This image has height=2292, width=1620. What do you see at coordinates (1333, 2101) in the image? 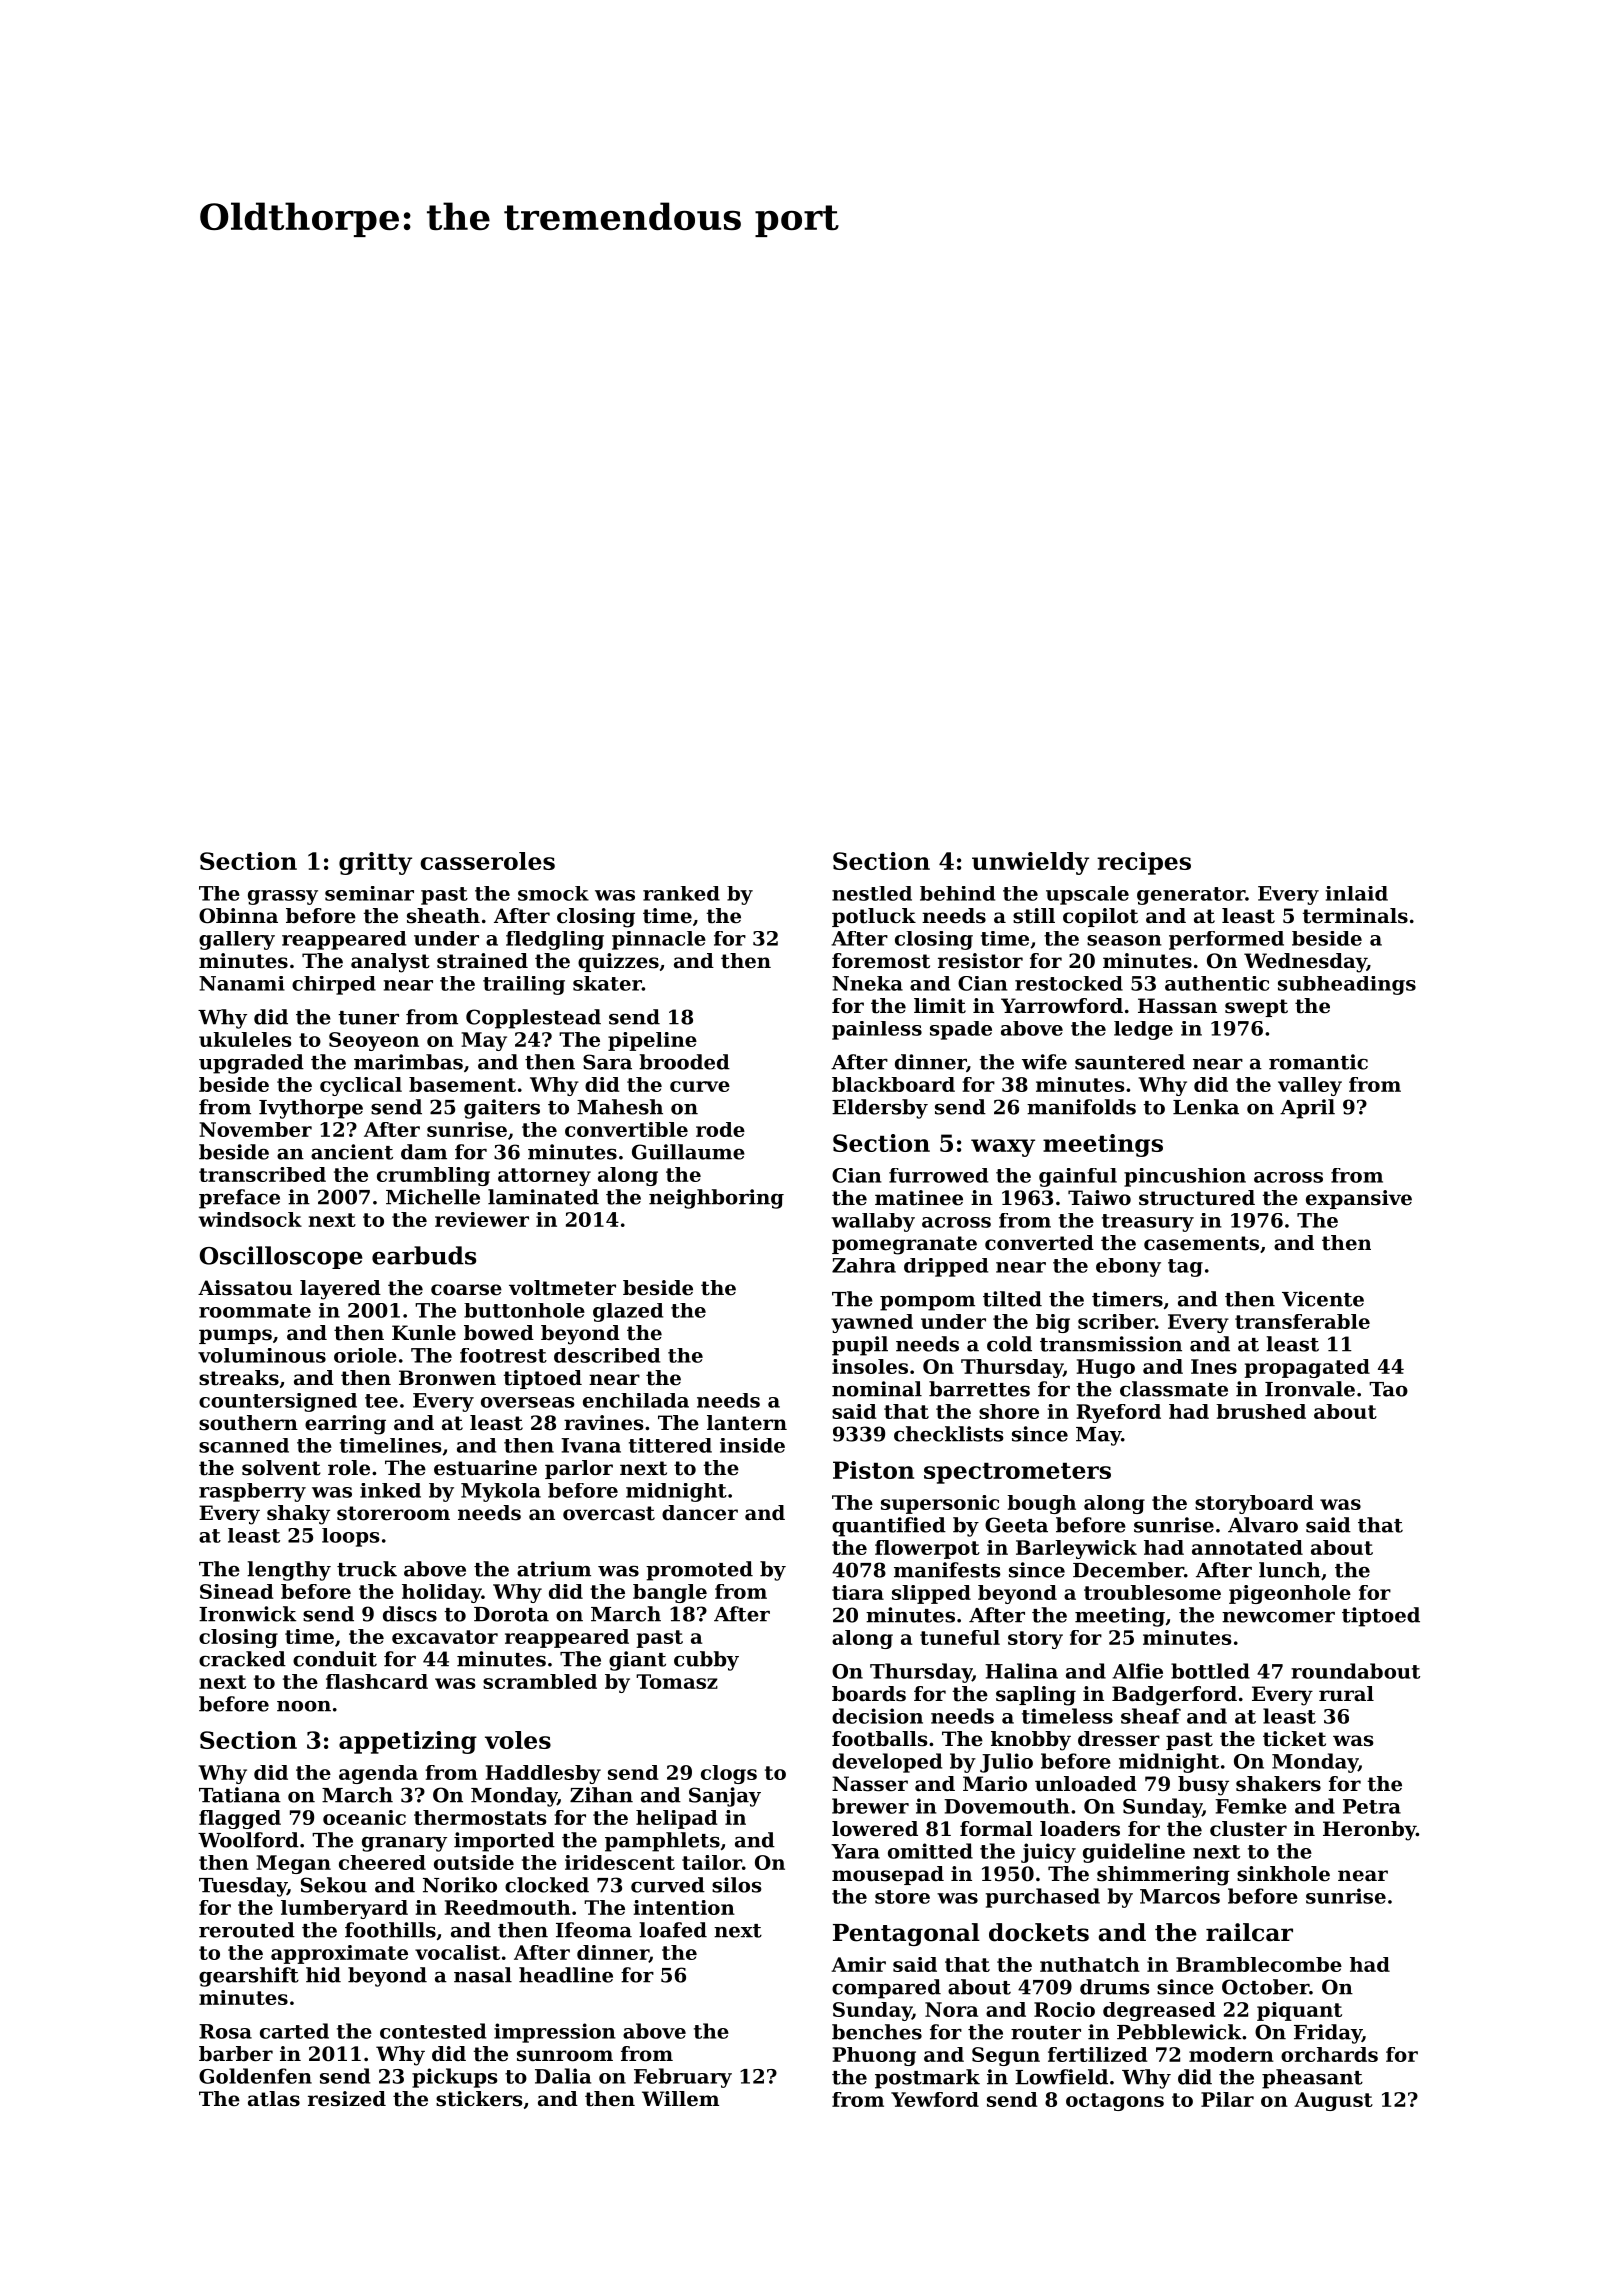
I see `August` at bounding box center [1333, 2101].
